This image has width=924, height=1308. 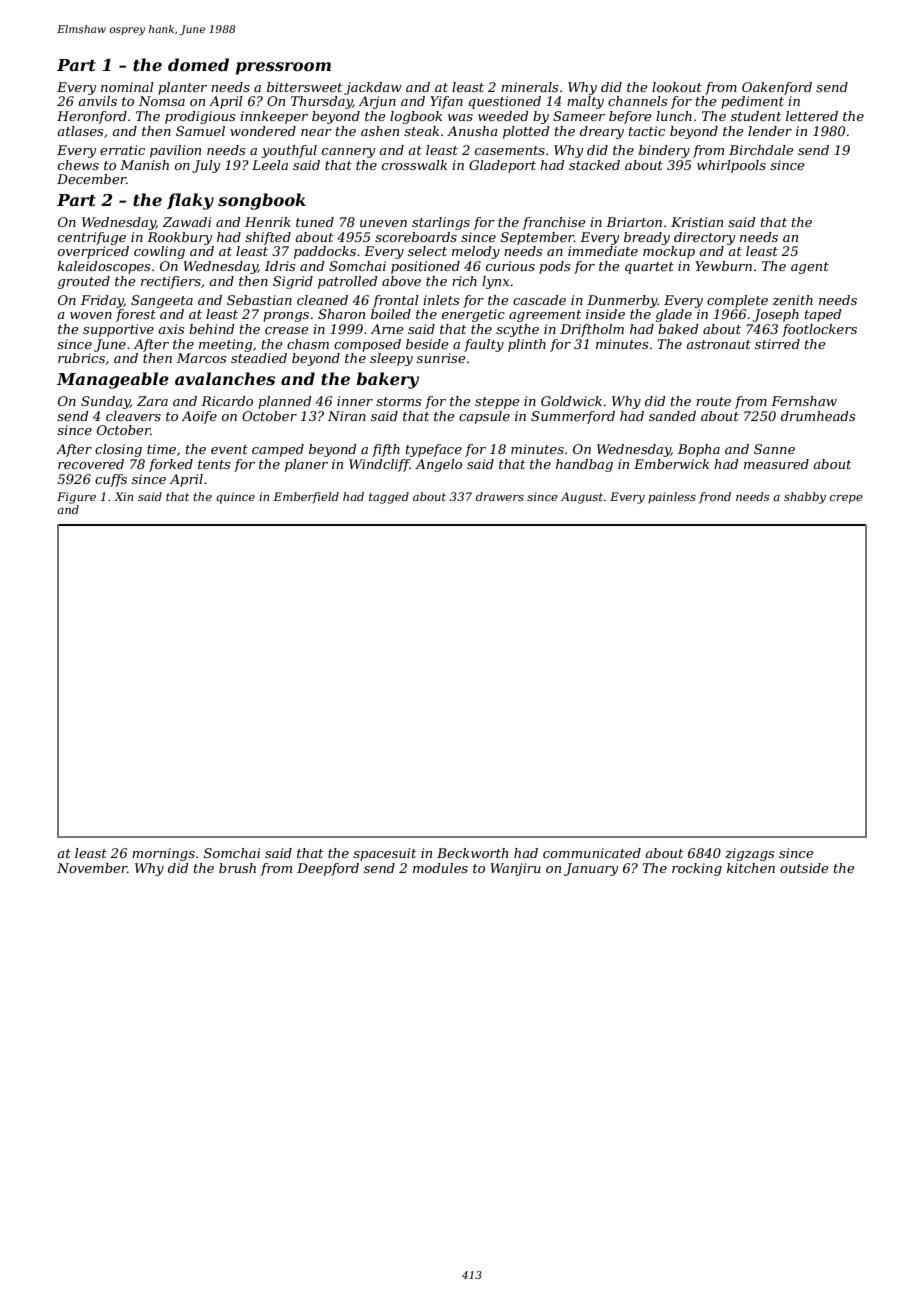 I want to click on lunch, so click(x=674, y=116).
